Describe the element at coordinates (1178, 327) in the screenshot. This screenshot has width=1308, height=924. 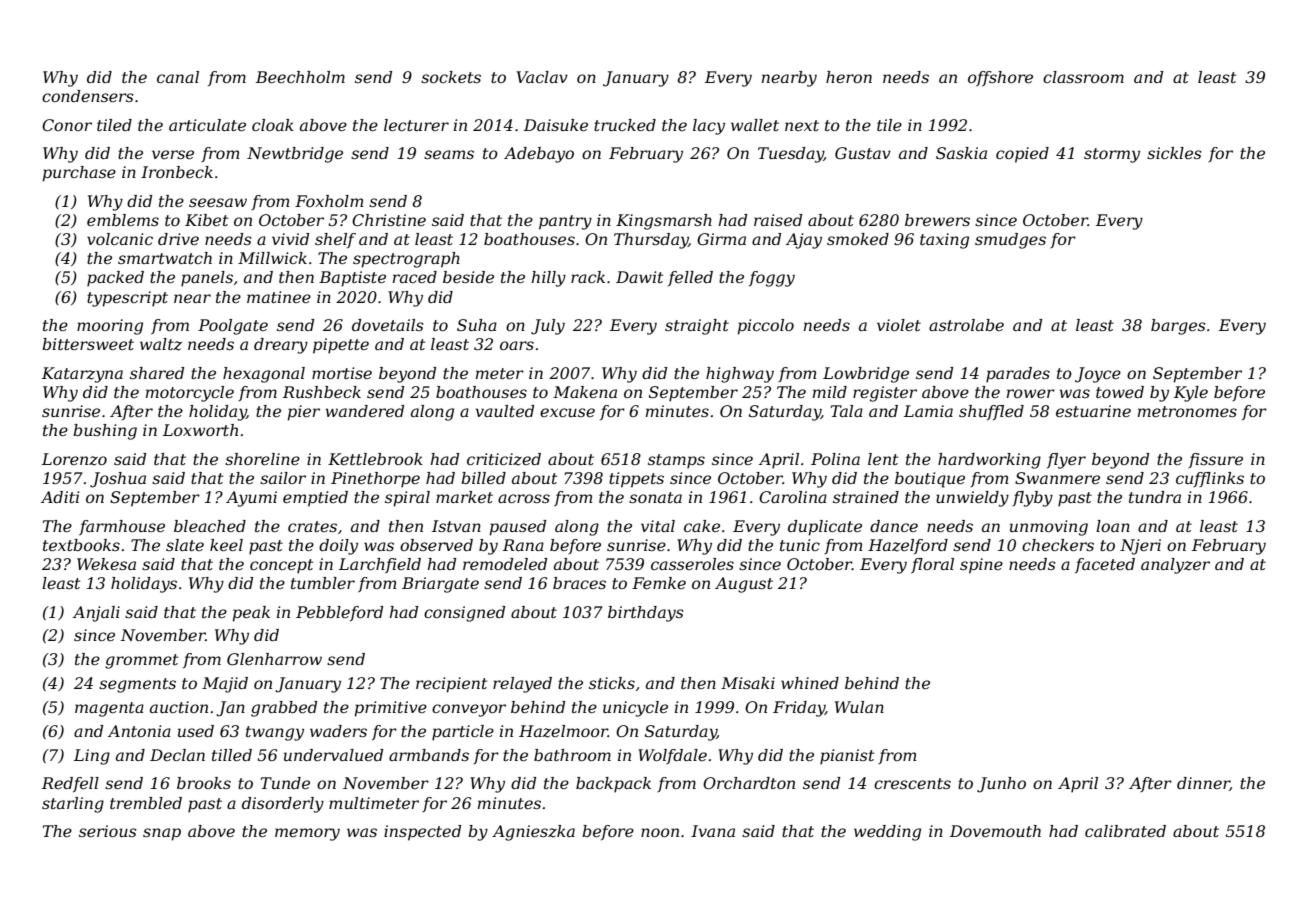
I see `barges` at that location.
